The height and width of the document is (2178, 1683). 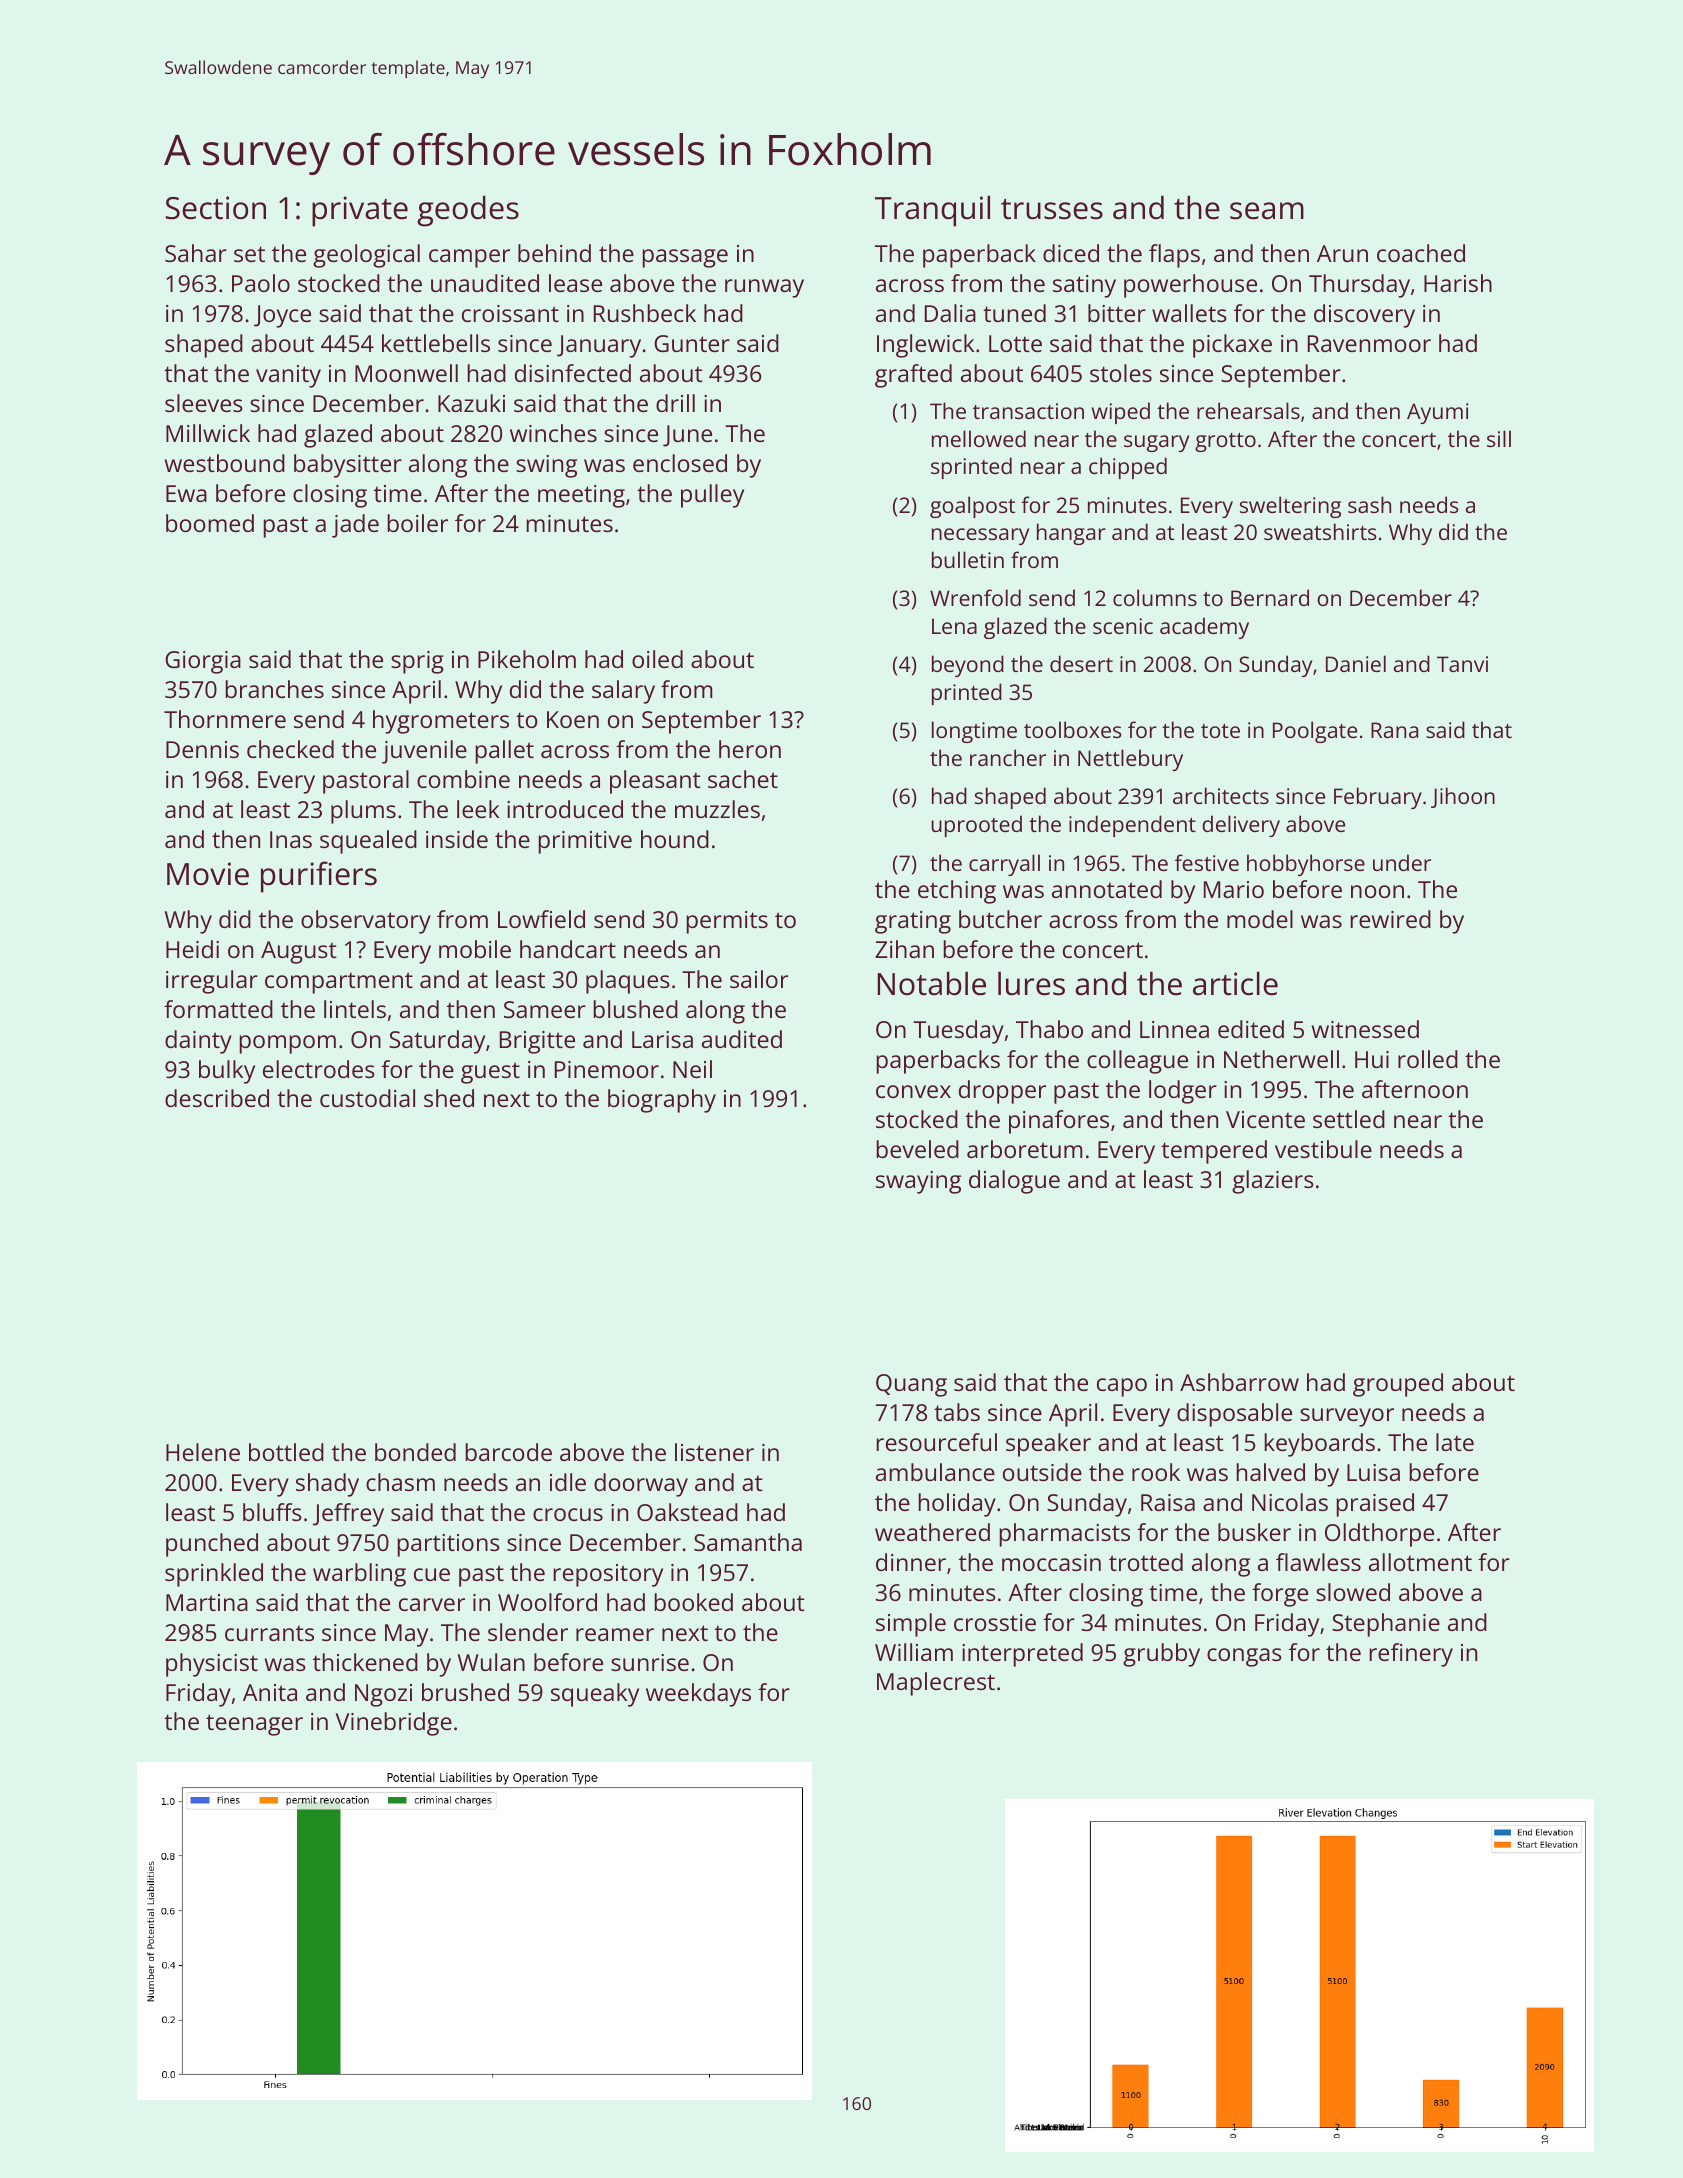 I want to click on festive, so click(x=1207, y=862).
